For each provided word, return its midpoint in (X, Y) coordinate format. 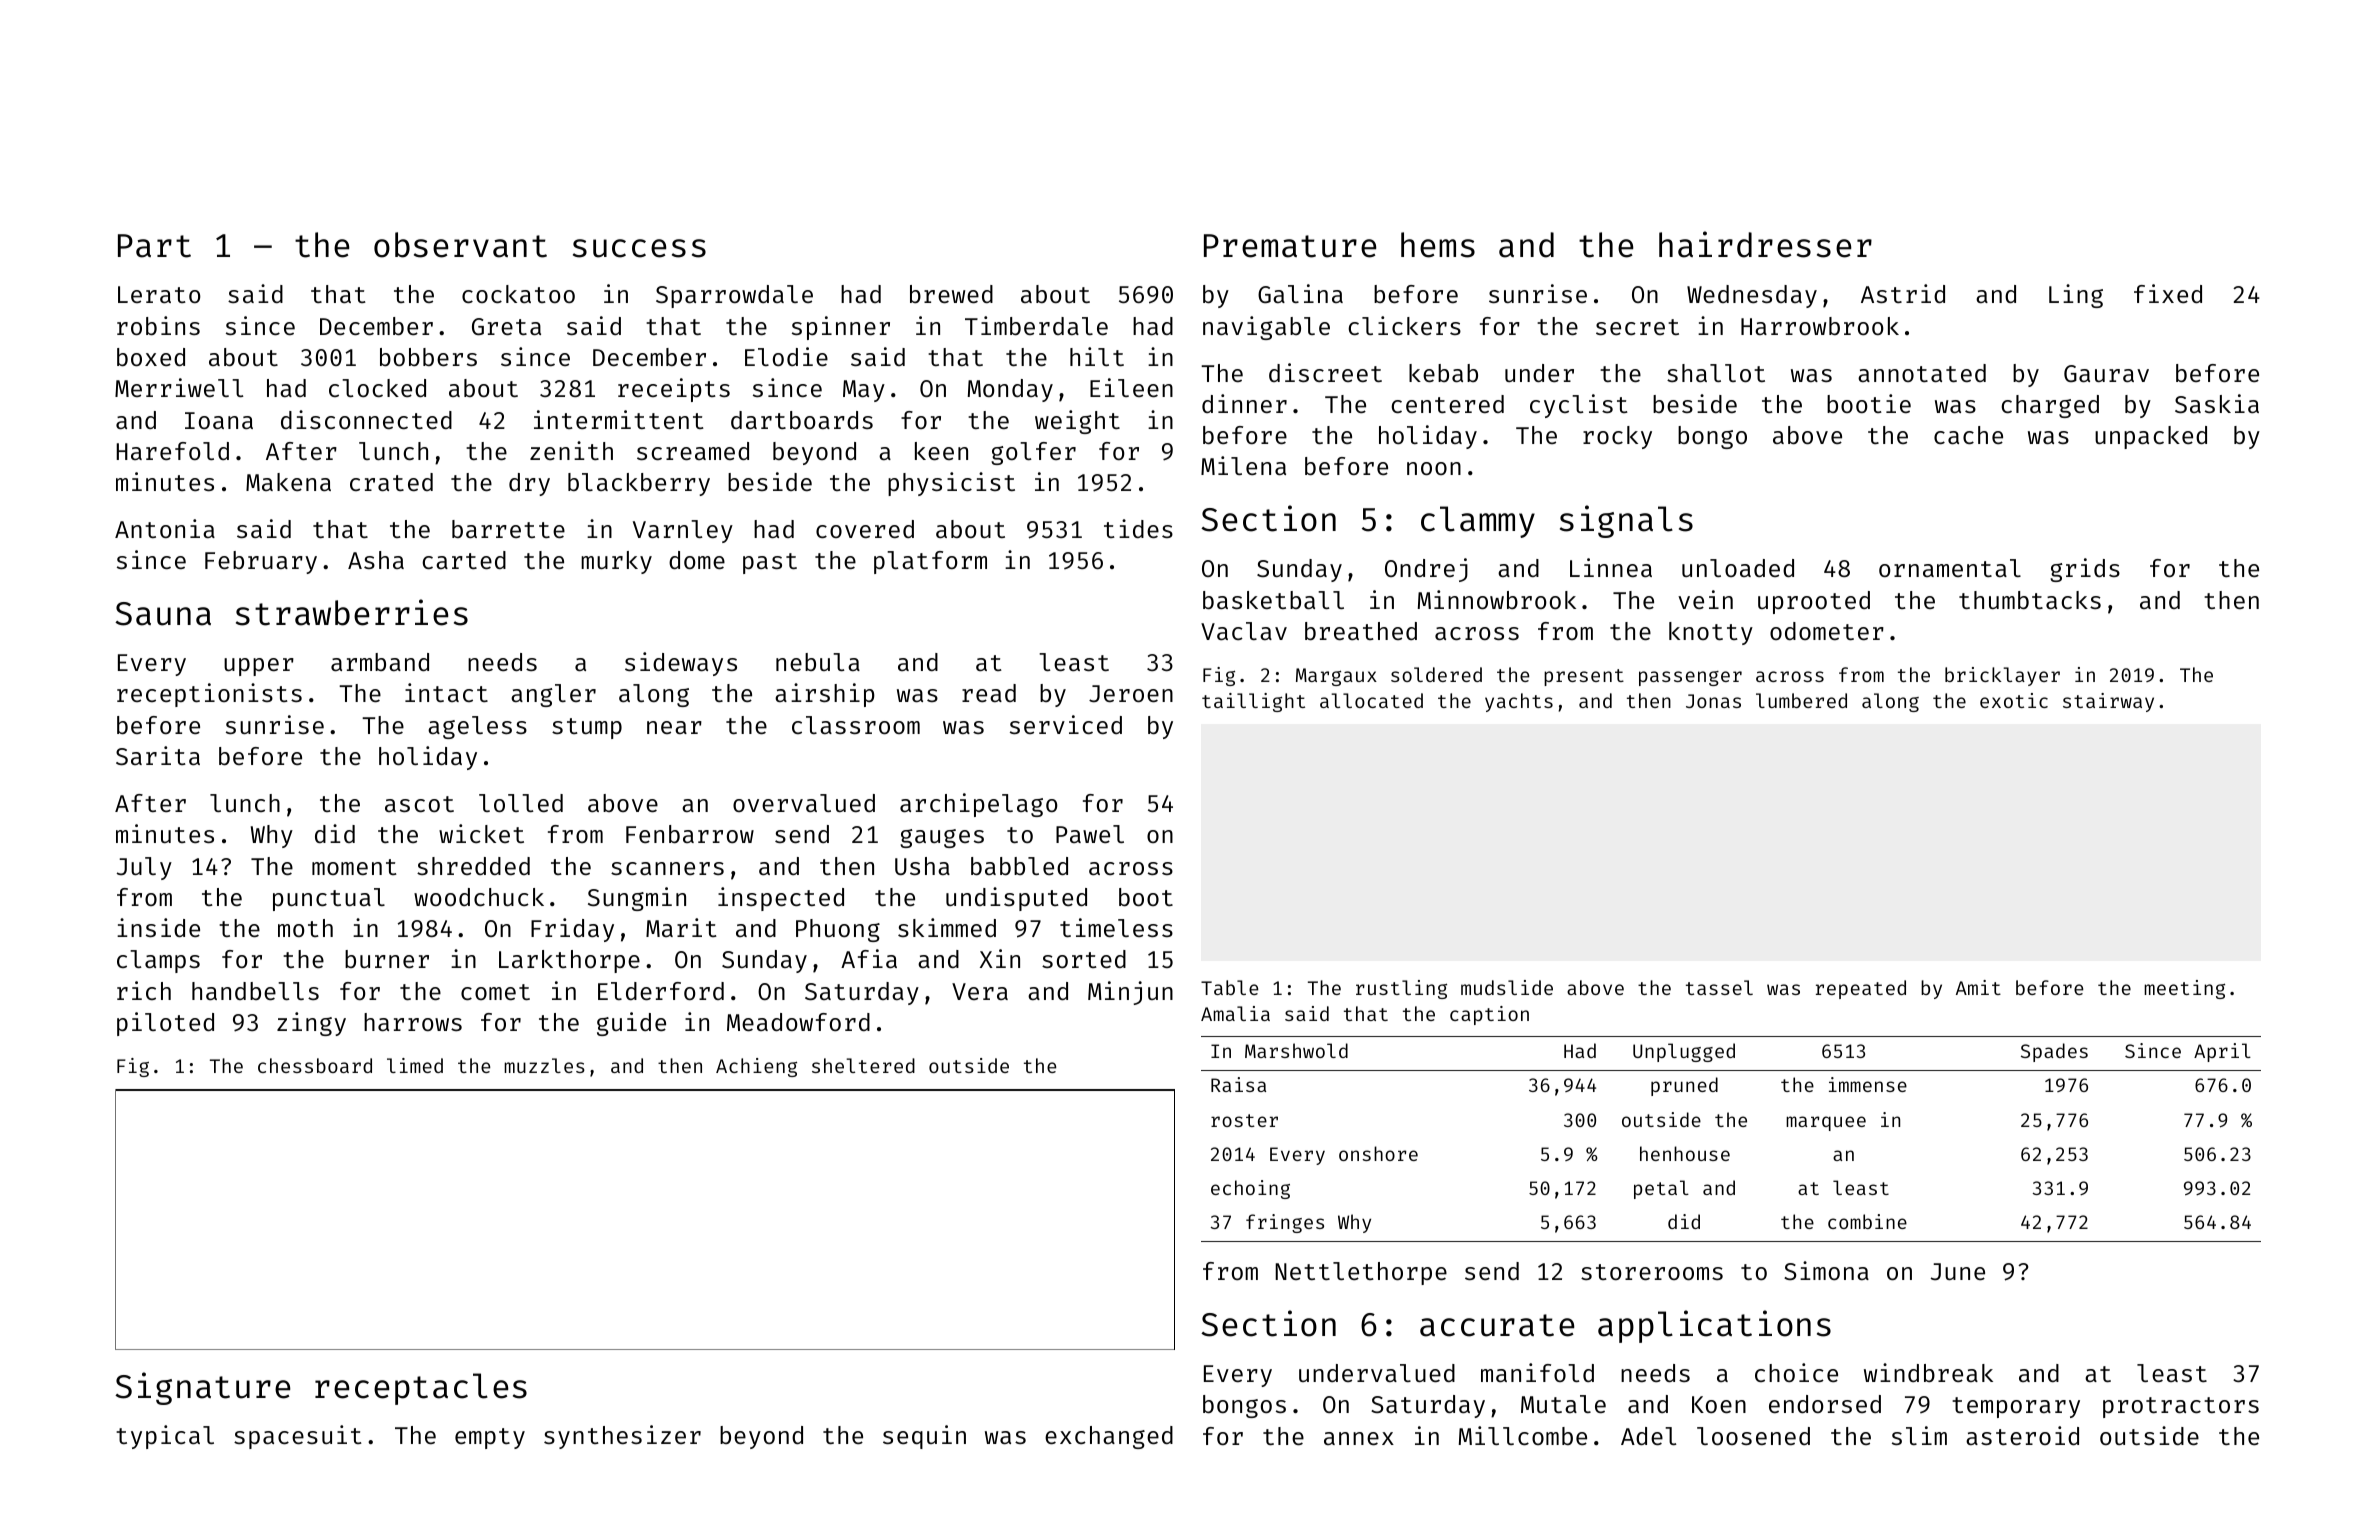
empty (490, 1438)
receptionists (209, 695)
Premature (1290, 246)
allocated (1371, 700)
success (639, 248)
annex (1359, 1438)
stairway (2108, 702)
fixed (2168, 293)
